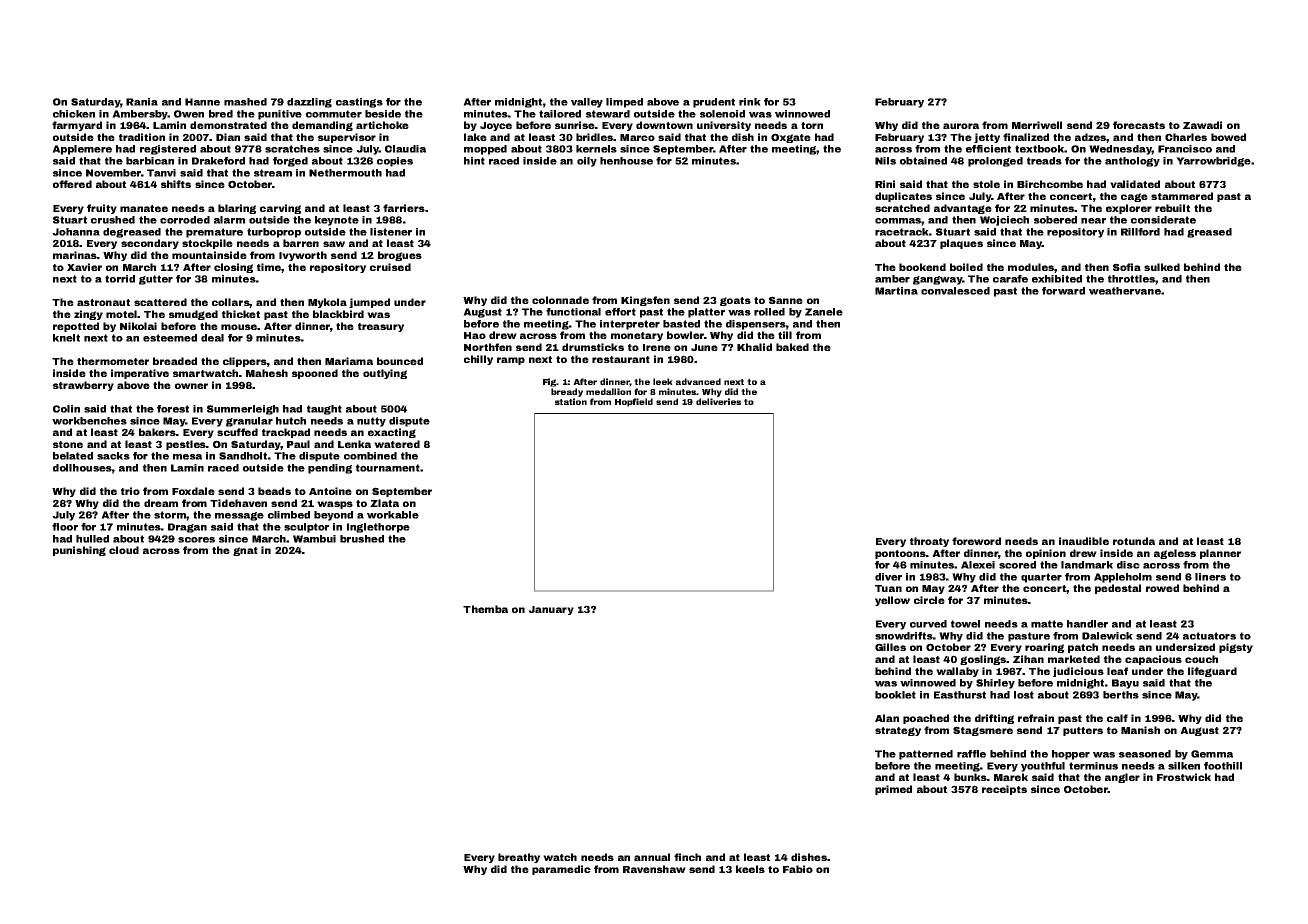 The image size is (1308, 924). Describe the element at coordinates (214, 233) in the page. I see `premature` at that location.
